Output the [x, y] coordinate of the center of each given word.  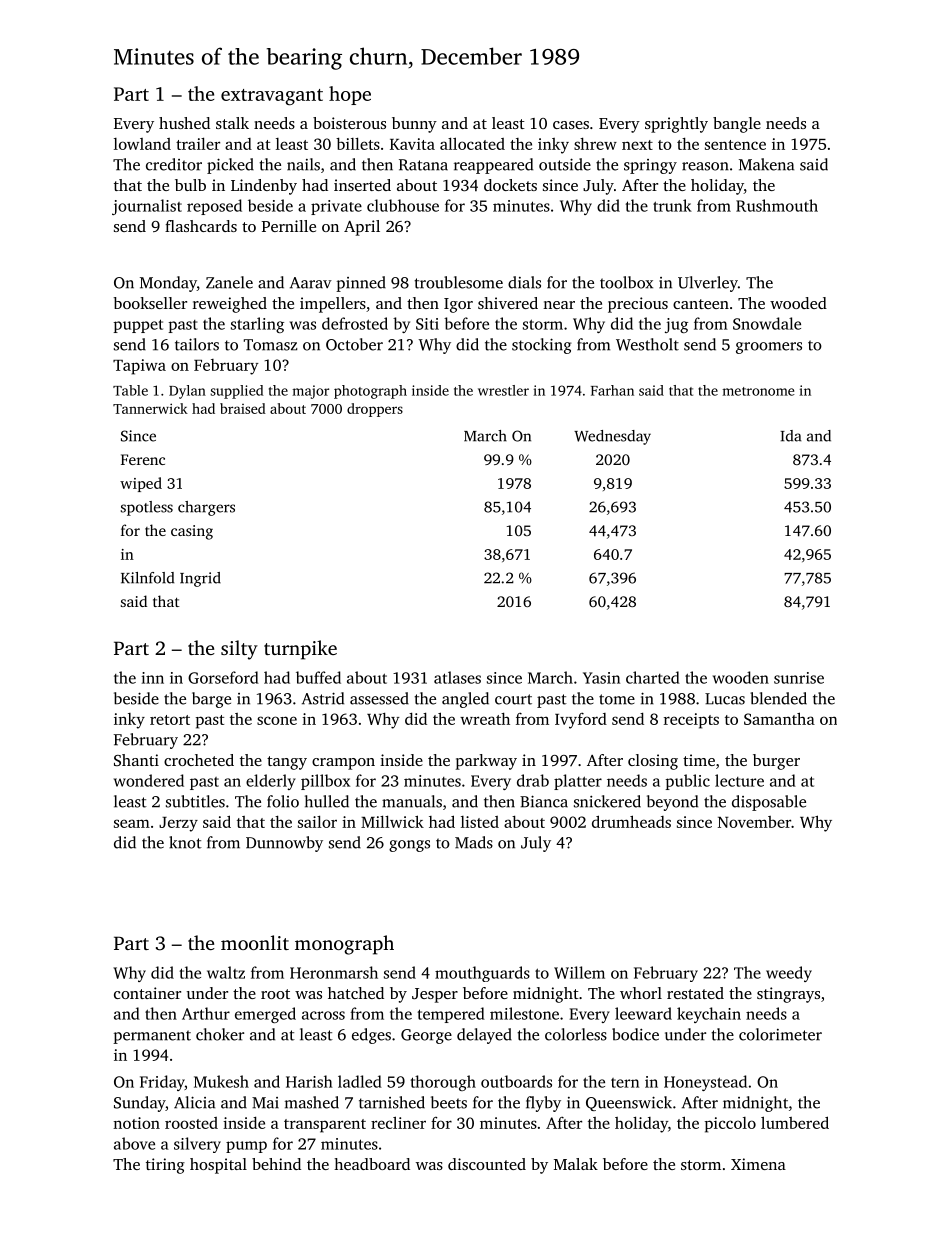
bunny [414, 125]
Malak [576, 1164]
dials [524, 282]
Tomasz [270, 345]
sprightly [676, 125]
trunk [672, 205]
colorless [576, 1034]
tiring [165, 1166]
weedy [789, 974]
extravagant [272, 97]
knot [185, 842]
